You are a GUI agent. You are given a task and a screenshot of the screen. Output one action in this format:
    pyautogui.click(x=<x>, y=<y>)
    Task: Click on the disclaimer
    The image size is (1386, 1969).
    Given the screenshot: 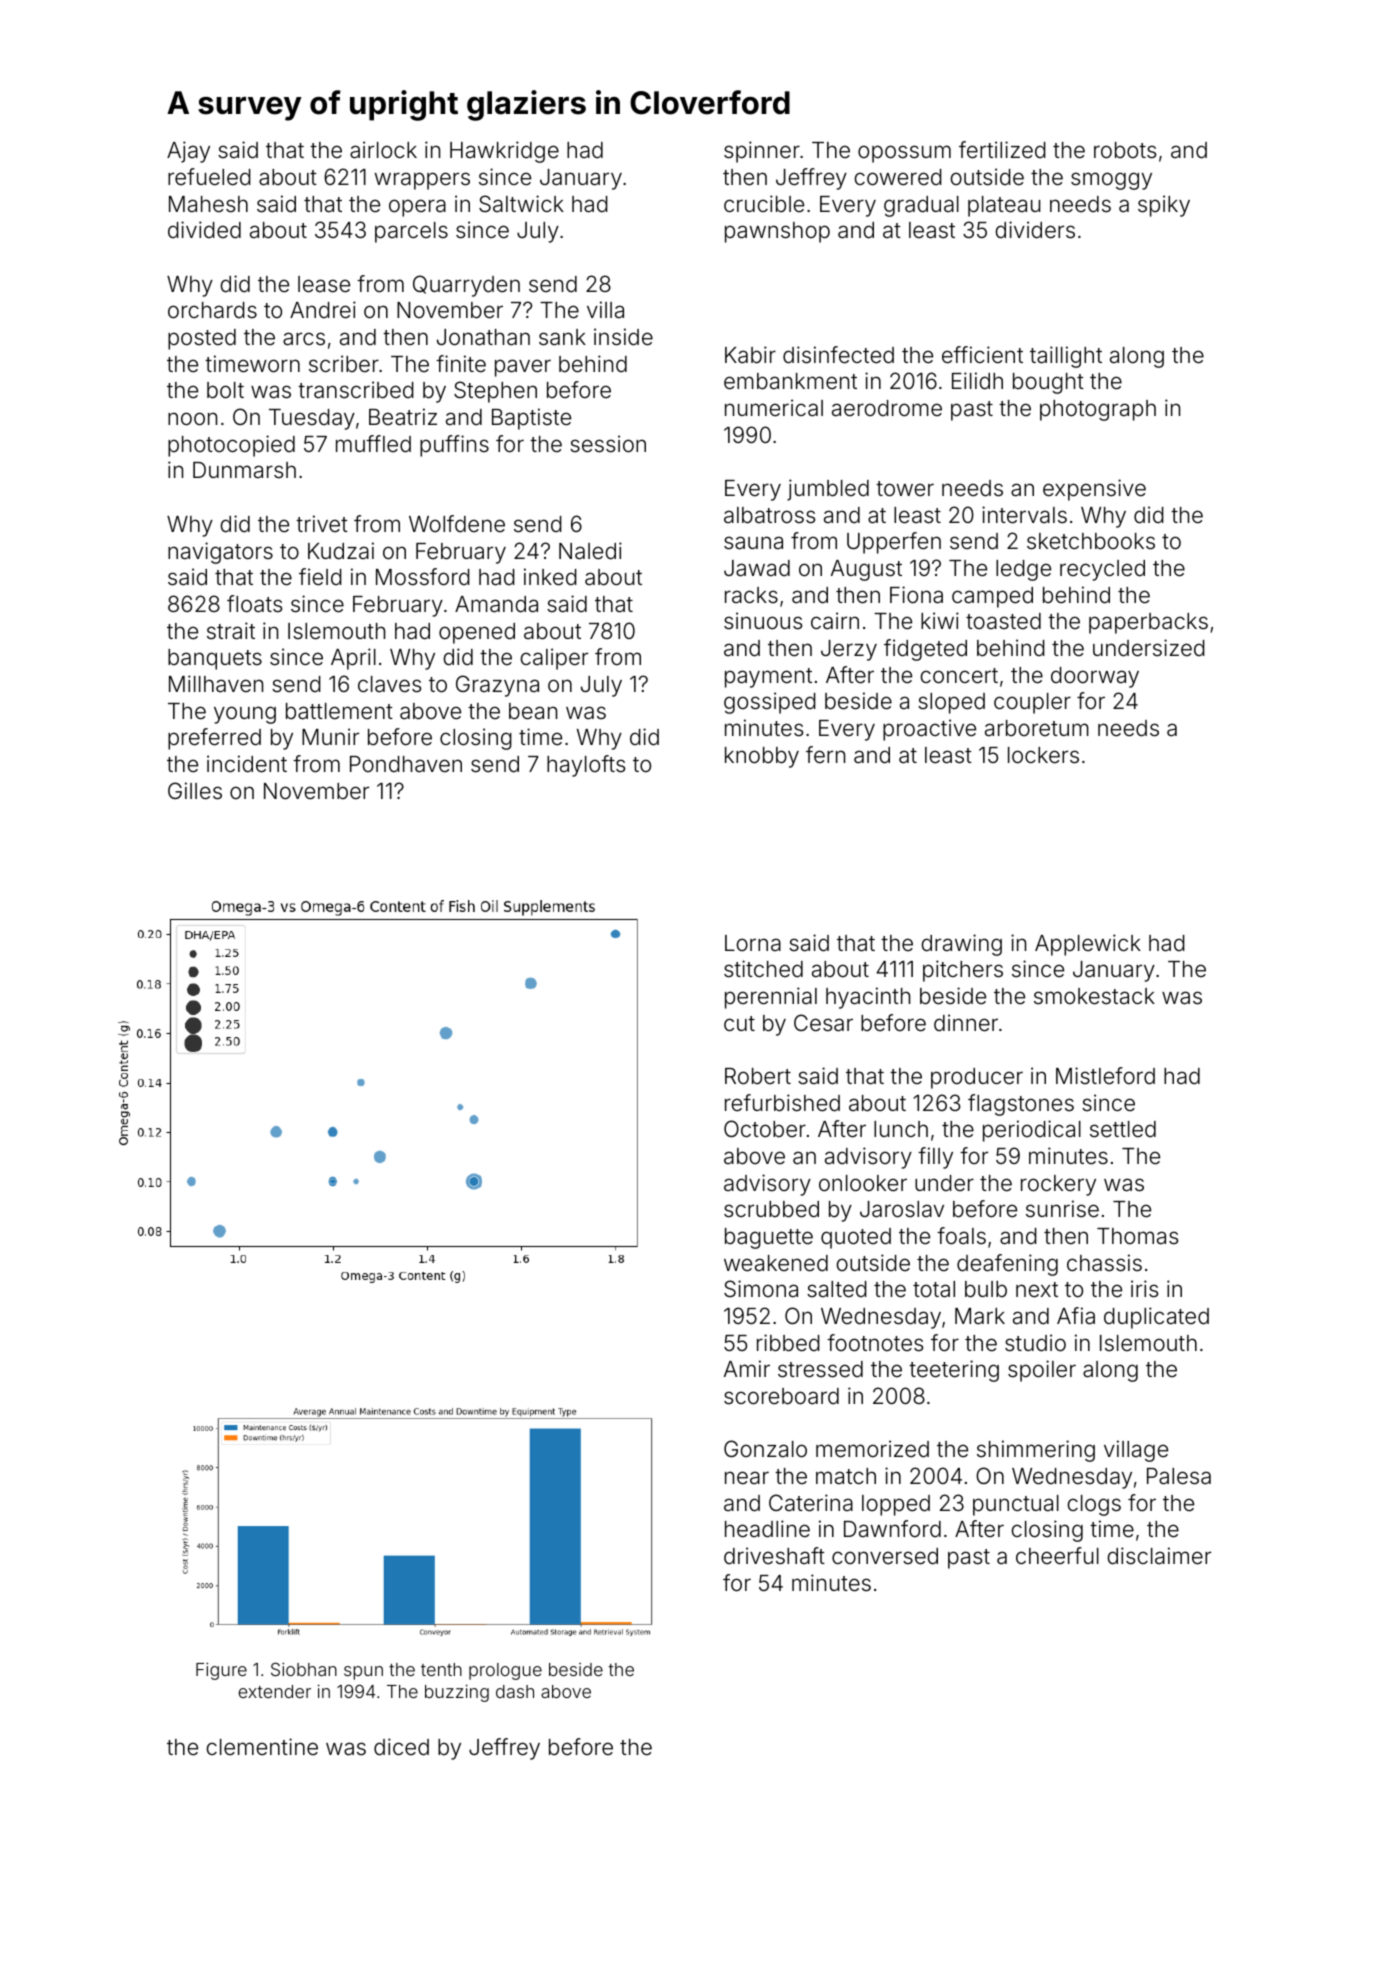 What is the action you would take?
    pyautogui.click(x=1159, y=1556)
